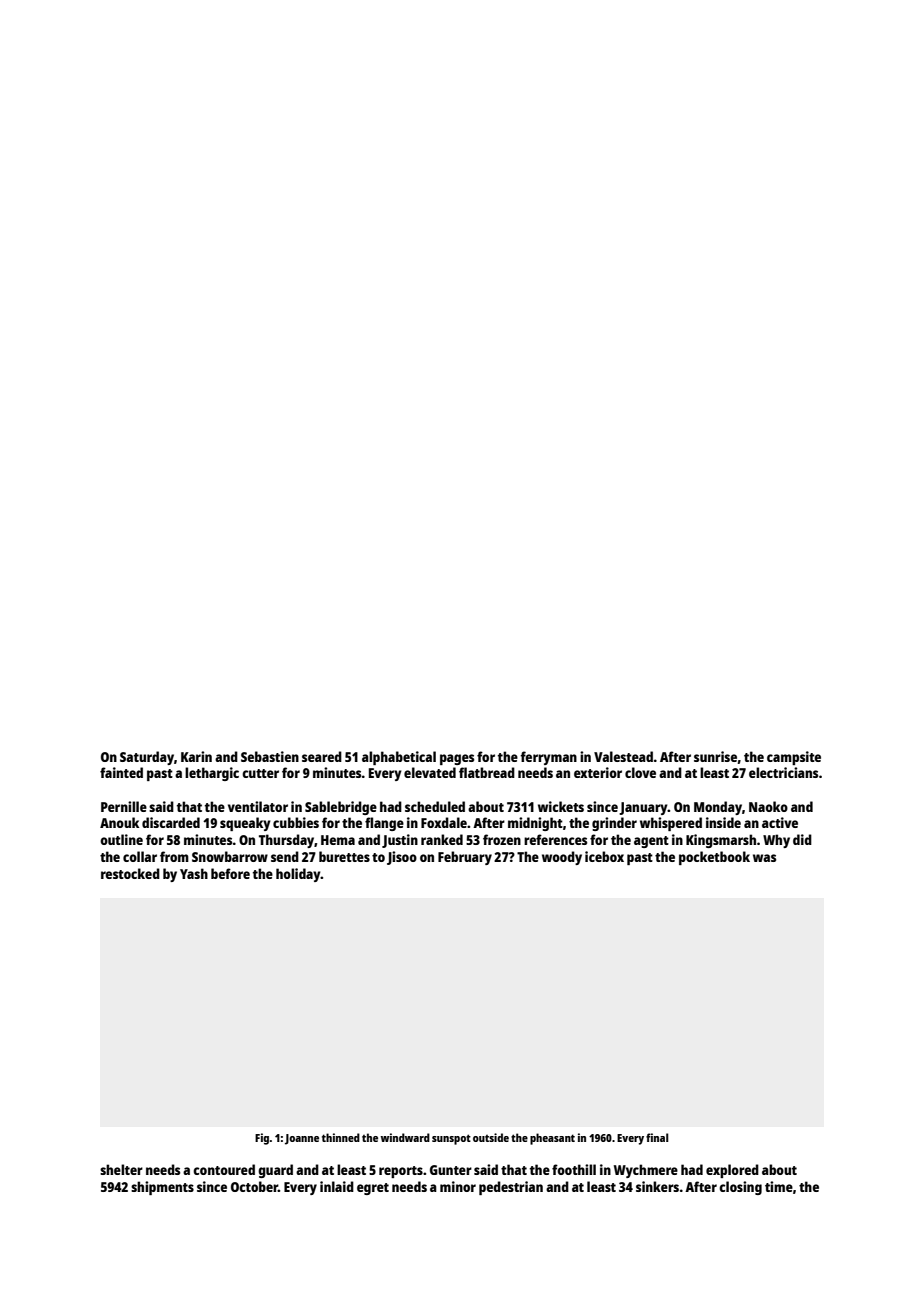  I want to click on pheasant, so click(552, 1139).
